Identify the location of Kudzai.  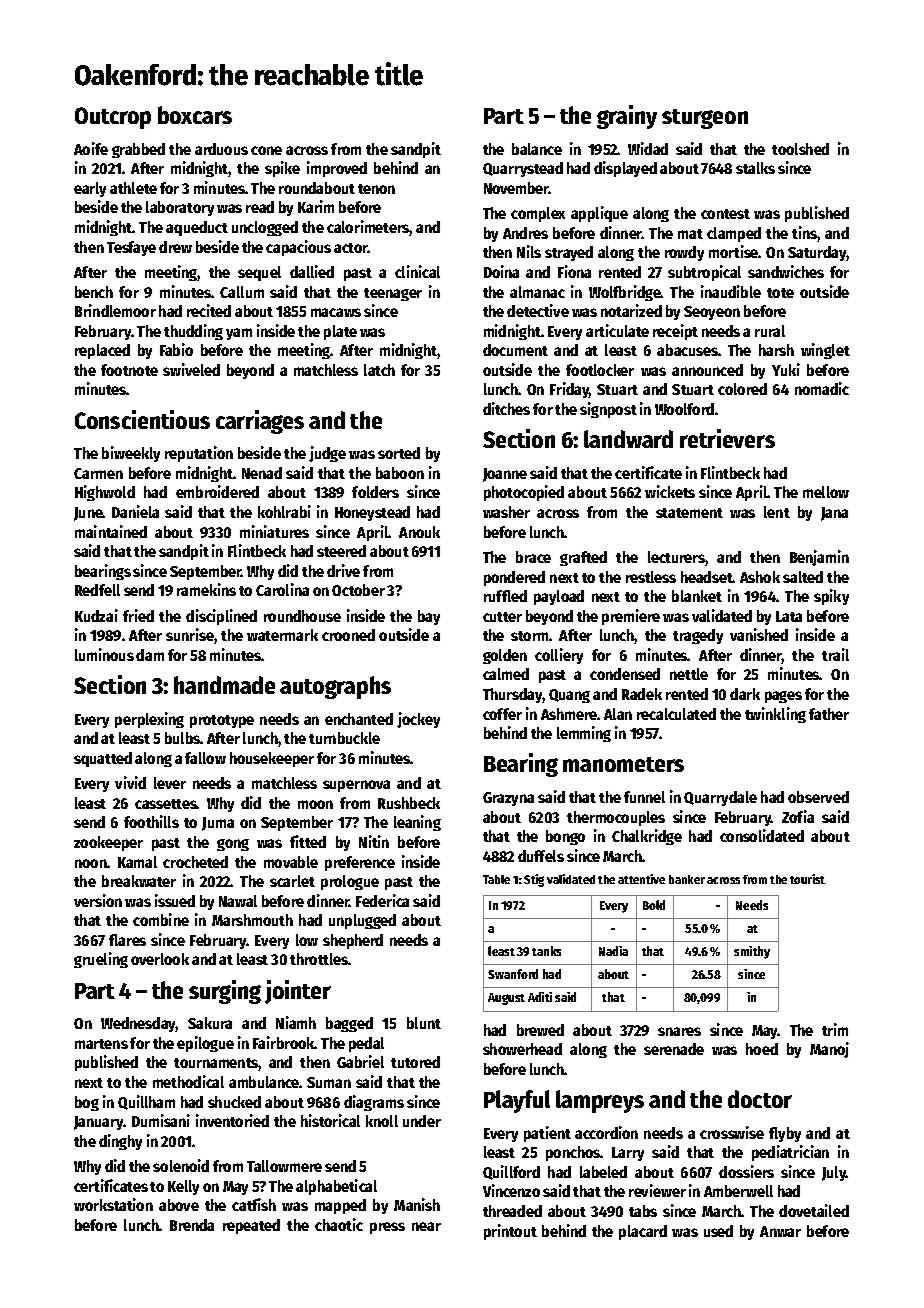
(96, 615).
